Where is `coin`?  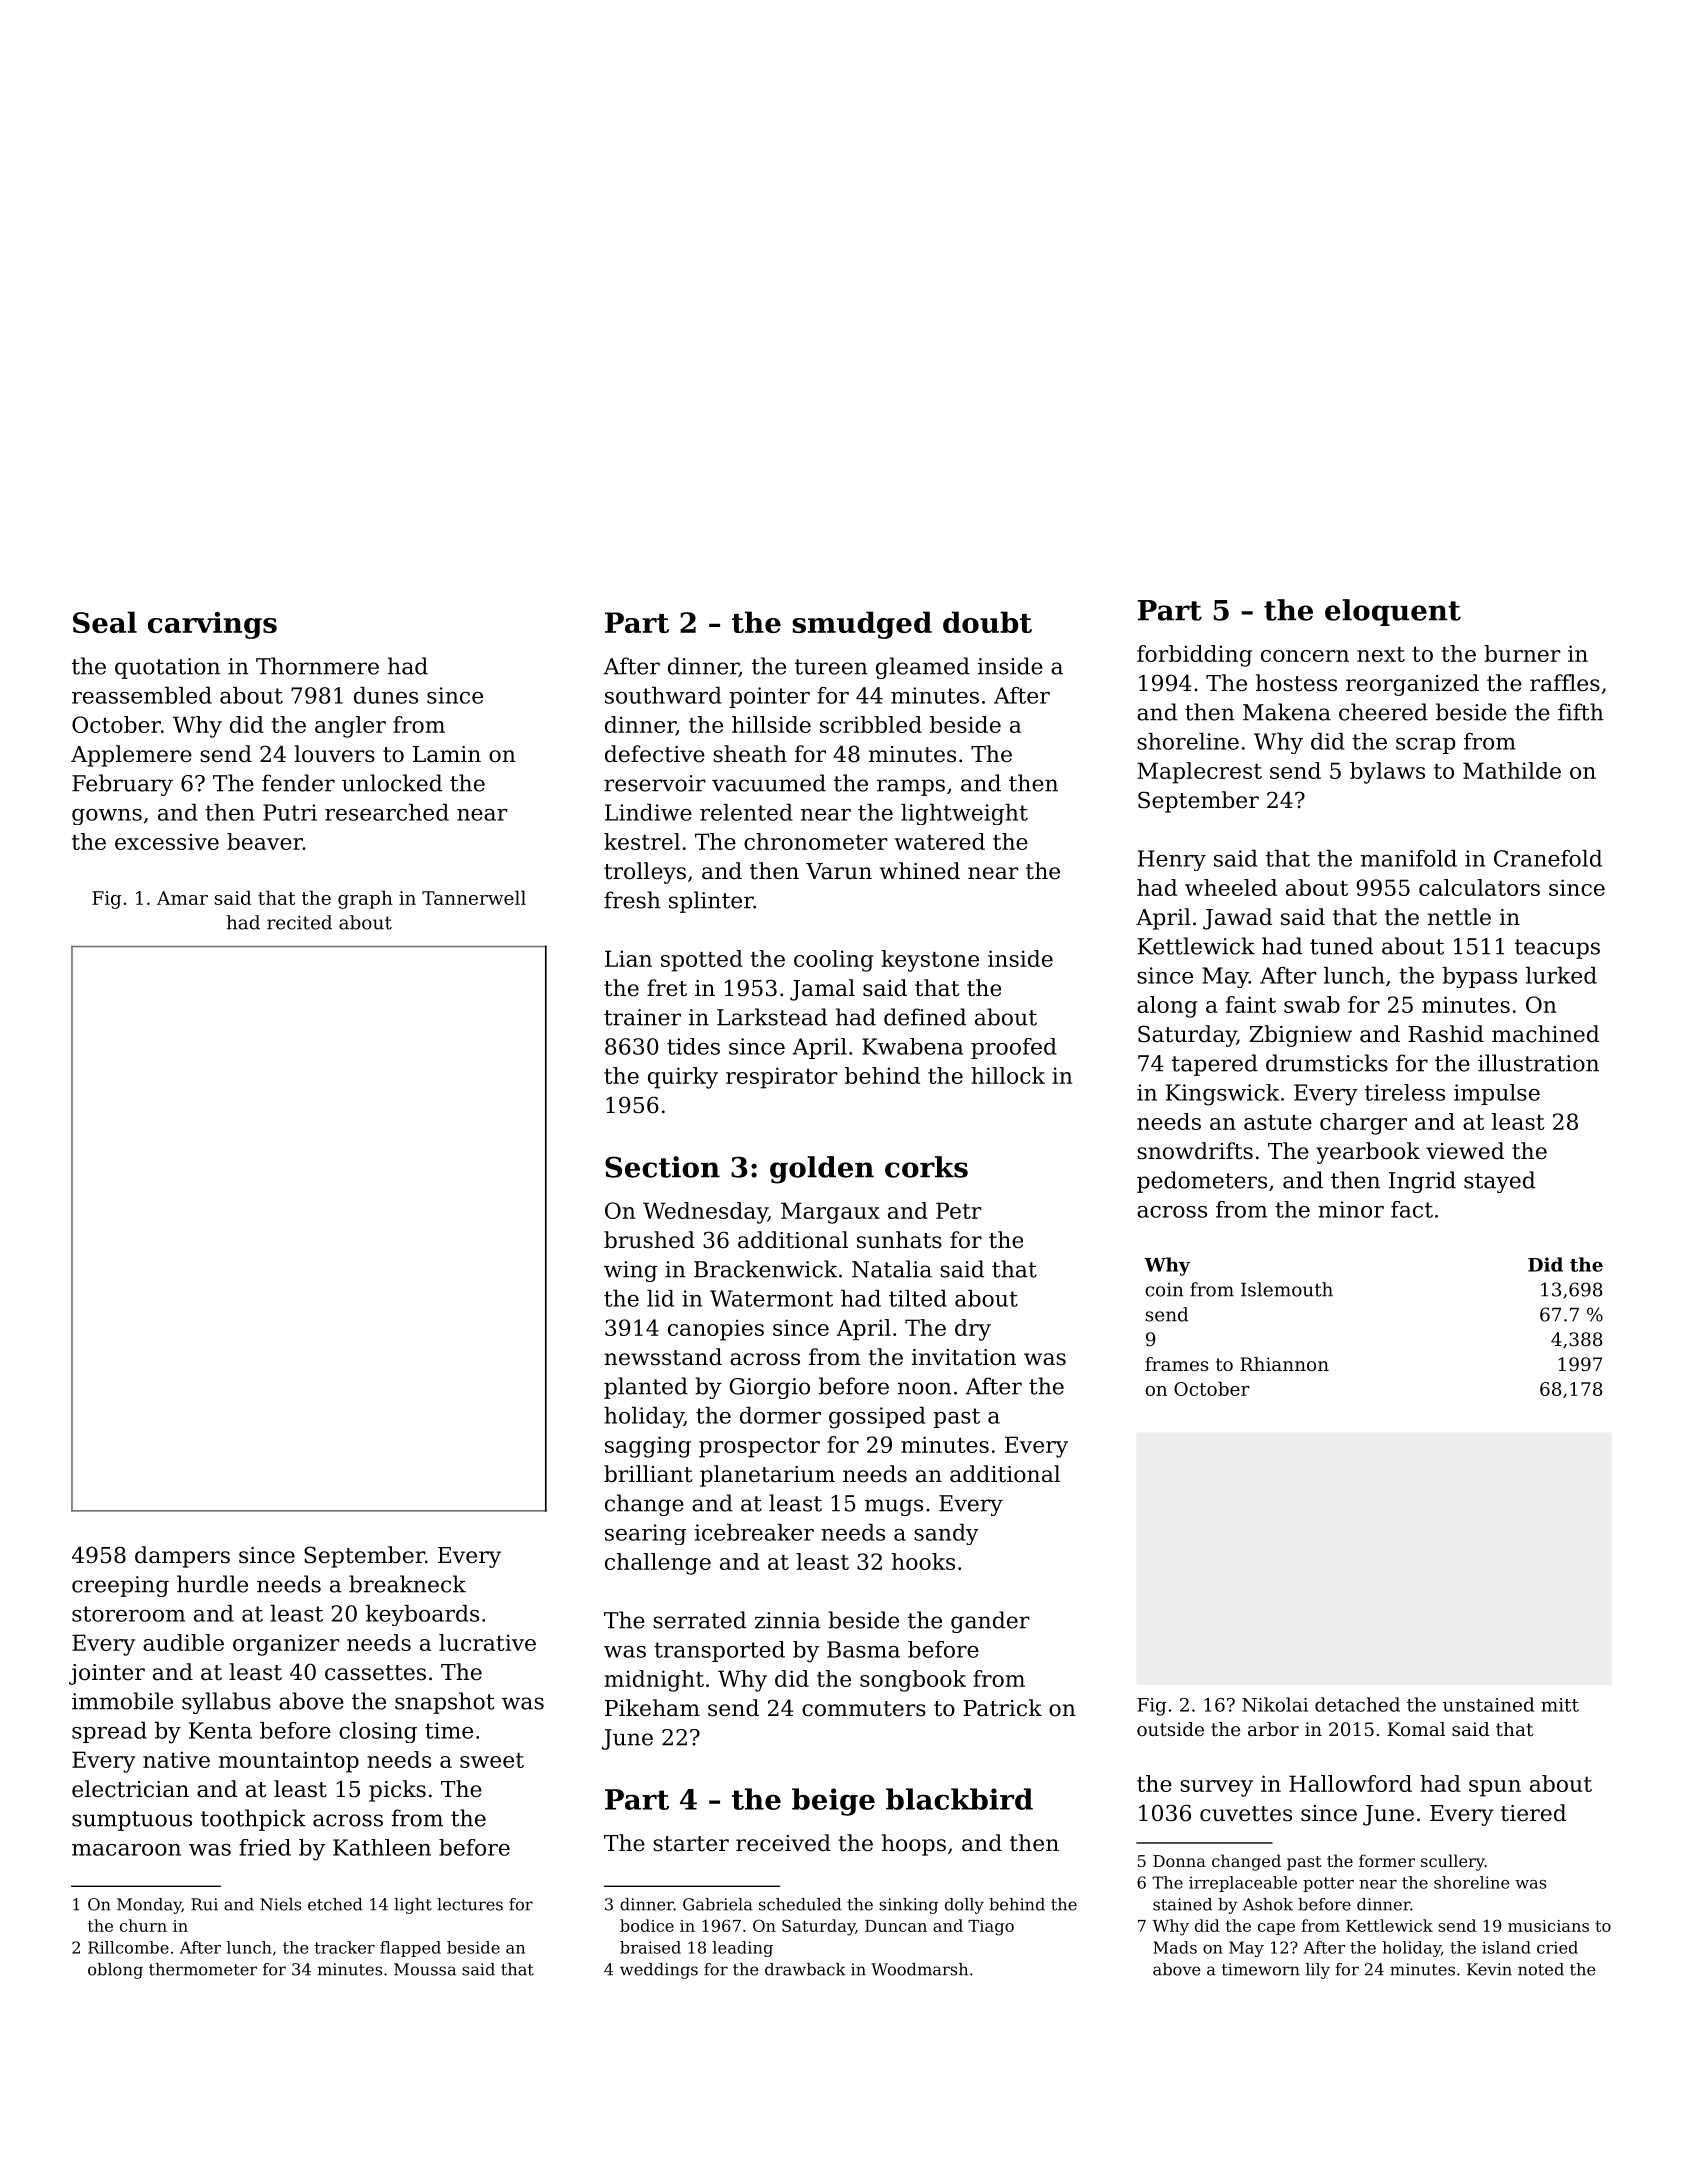
coin is located at coordinates (1164, 1290).
